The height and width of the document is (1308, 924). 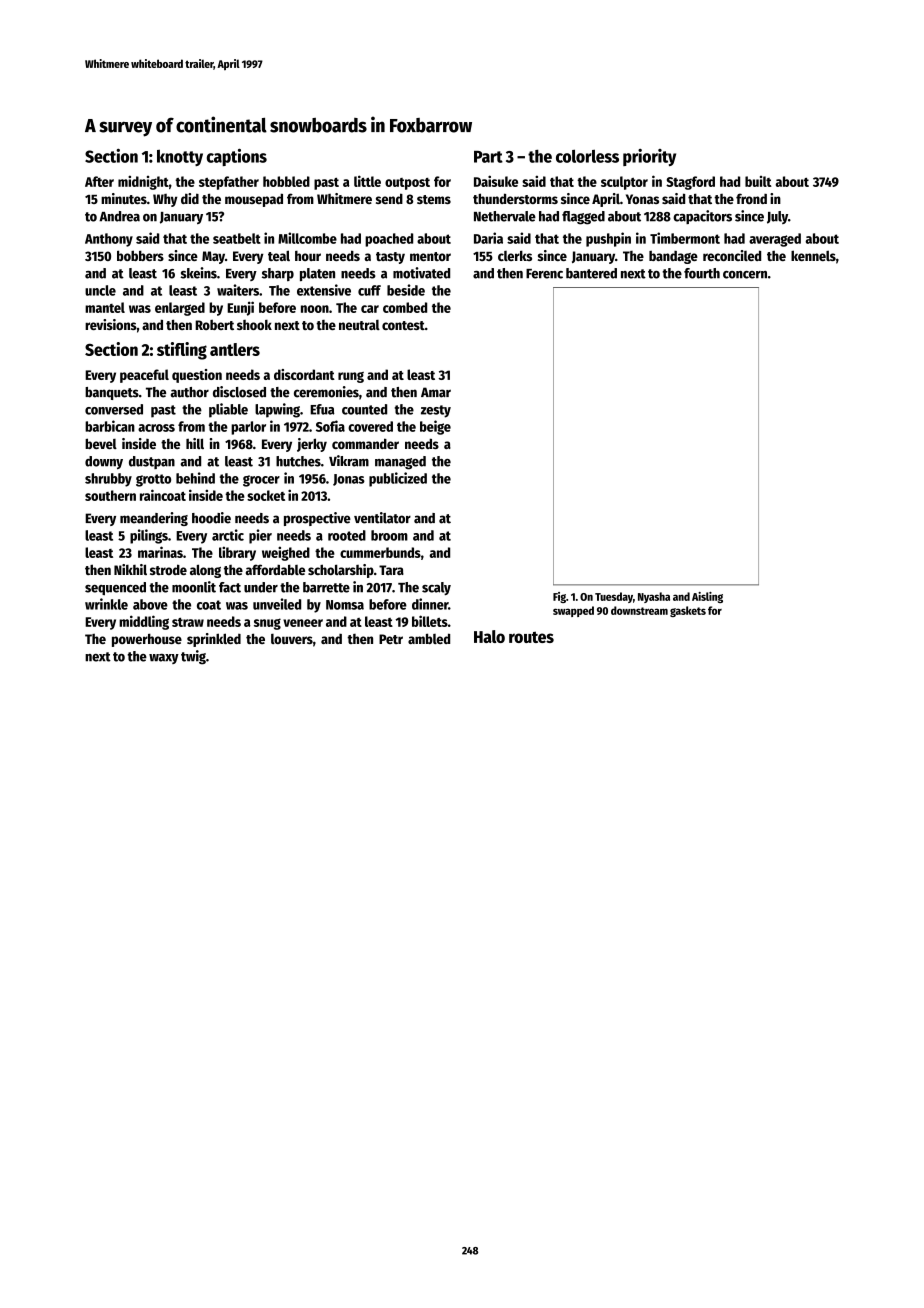 What do you see at coordinates (403, 325) in the document?
I see `contest` at bounding box center [403, 325].
